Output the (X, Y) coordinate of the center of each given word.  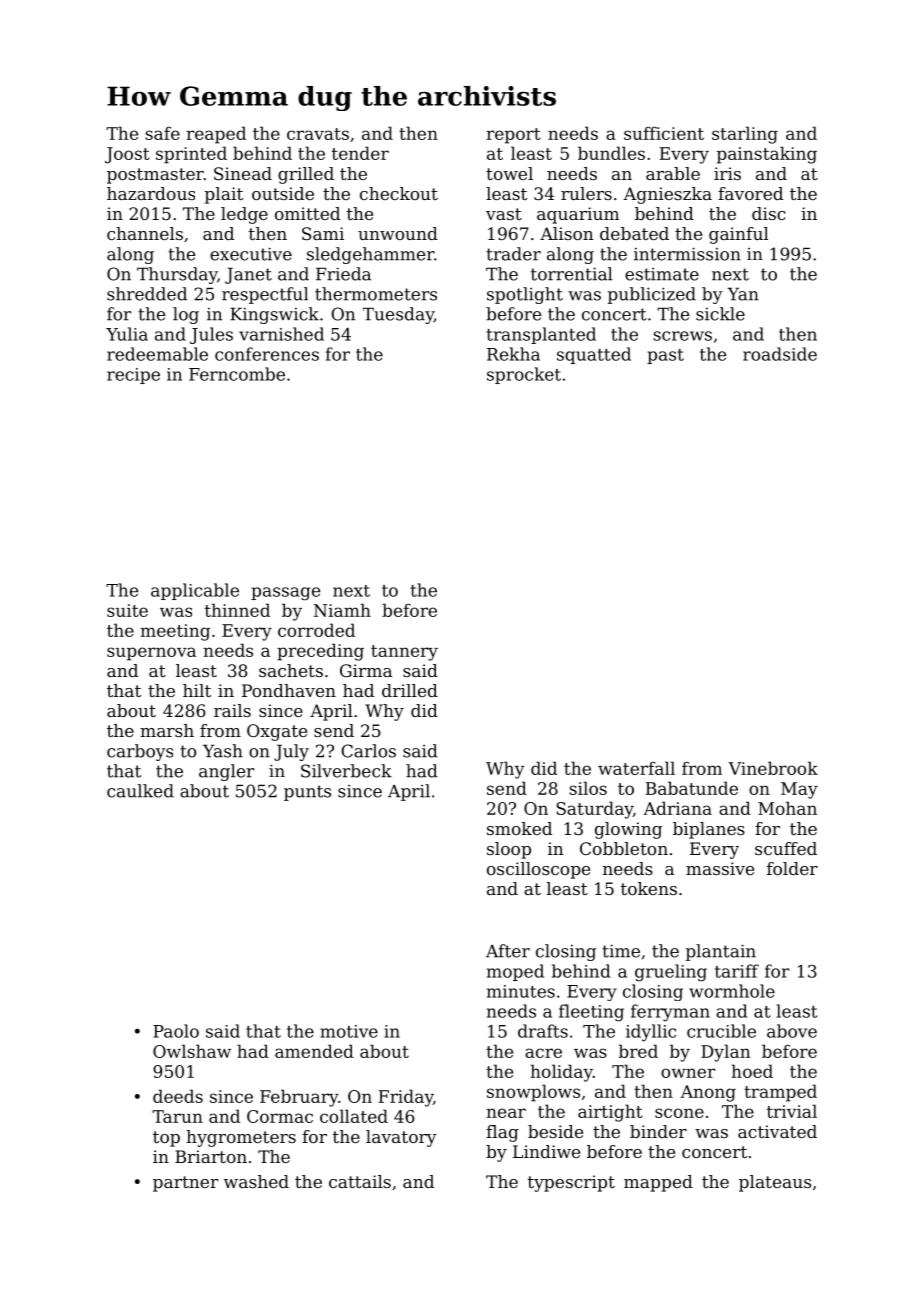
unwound (398, 233)
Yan (743, 294)
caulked (140, 791)
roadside (780, 354)
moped (515, 972)
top (166, 1139)
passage (285, 594)
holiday (562, 1073)
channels (145, 233)
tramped (780, 1093)
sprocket (524, 375)
